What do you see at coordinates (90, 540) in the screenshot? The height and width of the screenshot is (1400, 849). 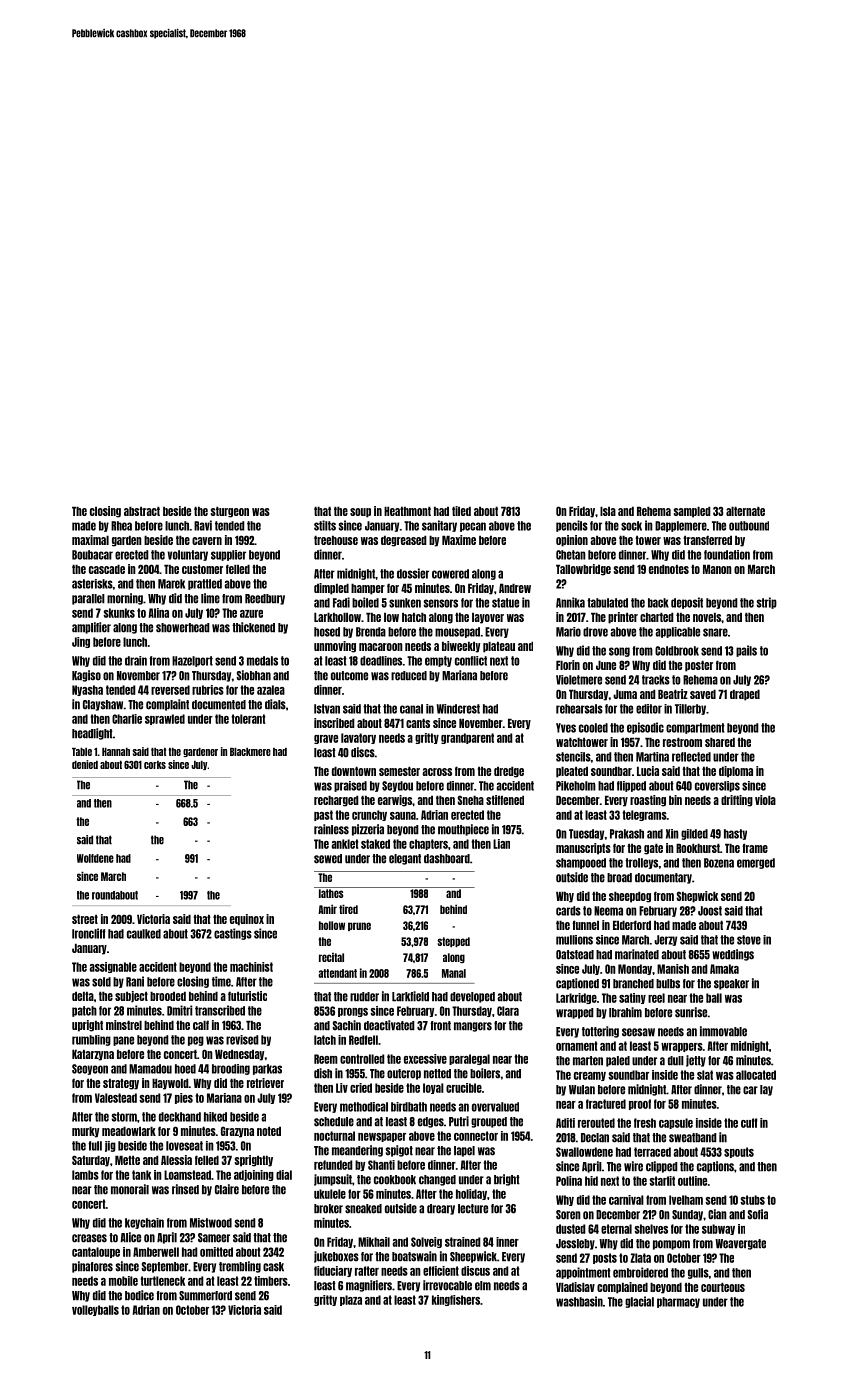 I see `maximal` at bounding box center [90, 540].
